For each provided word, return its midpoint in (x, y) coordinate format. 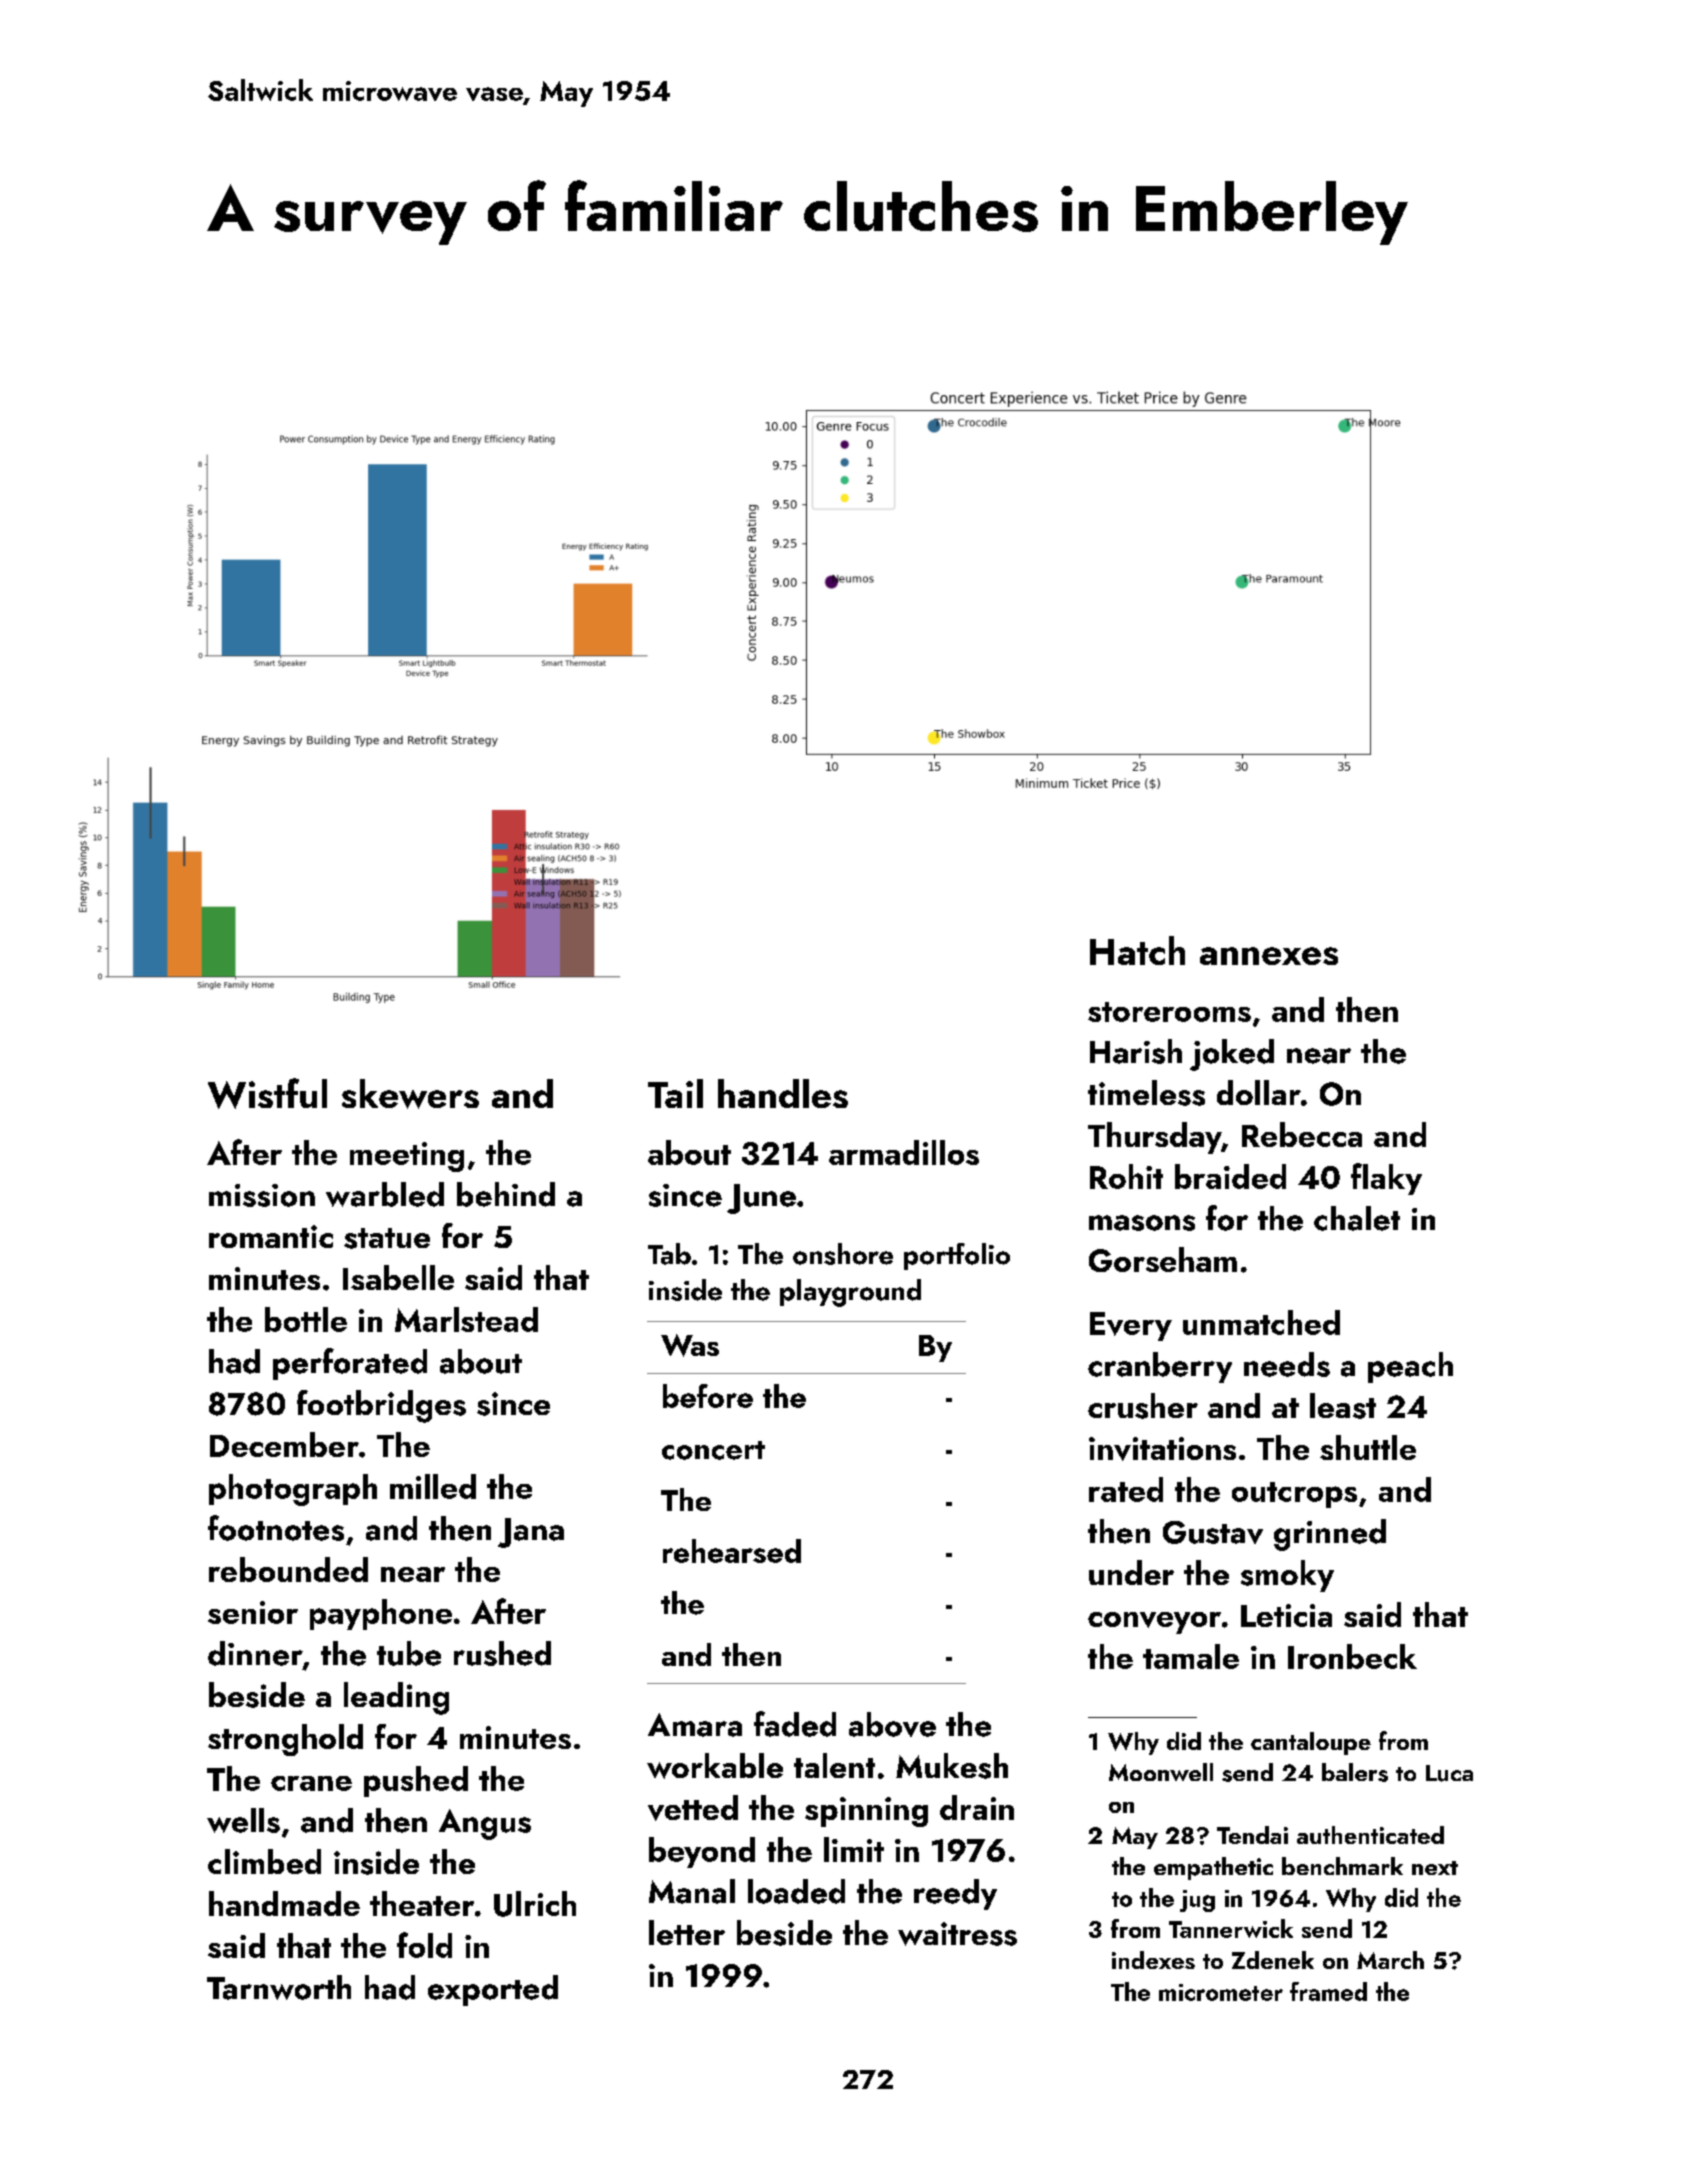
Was (690, 1345)
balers (1355, 1772)
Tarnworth (279, 1987)
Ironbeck (1352, 1656)
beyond (702, 1852)
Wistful (267, 1093)
